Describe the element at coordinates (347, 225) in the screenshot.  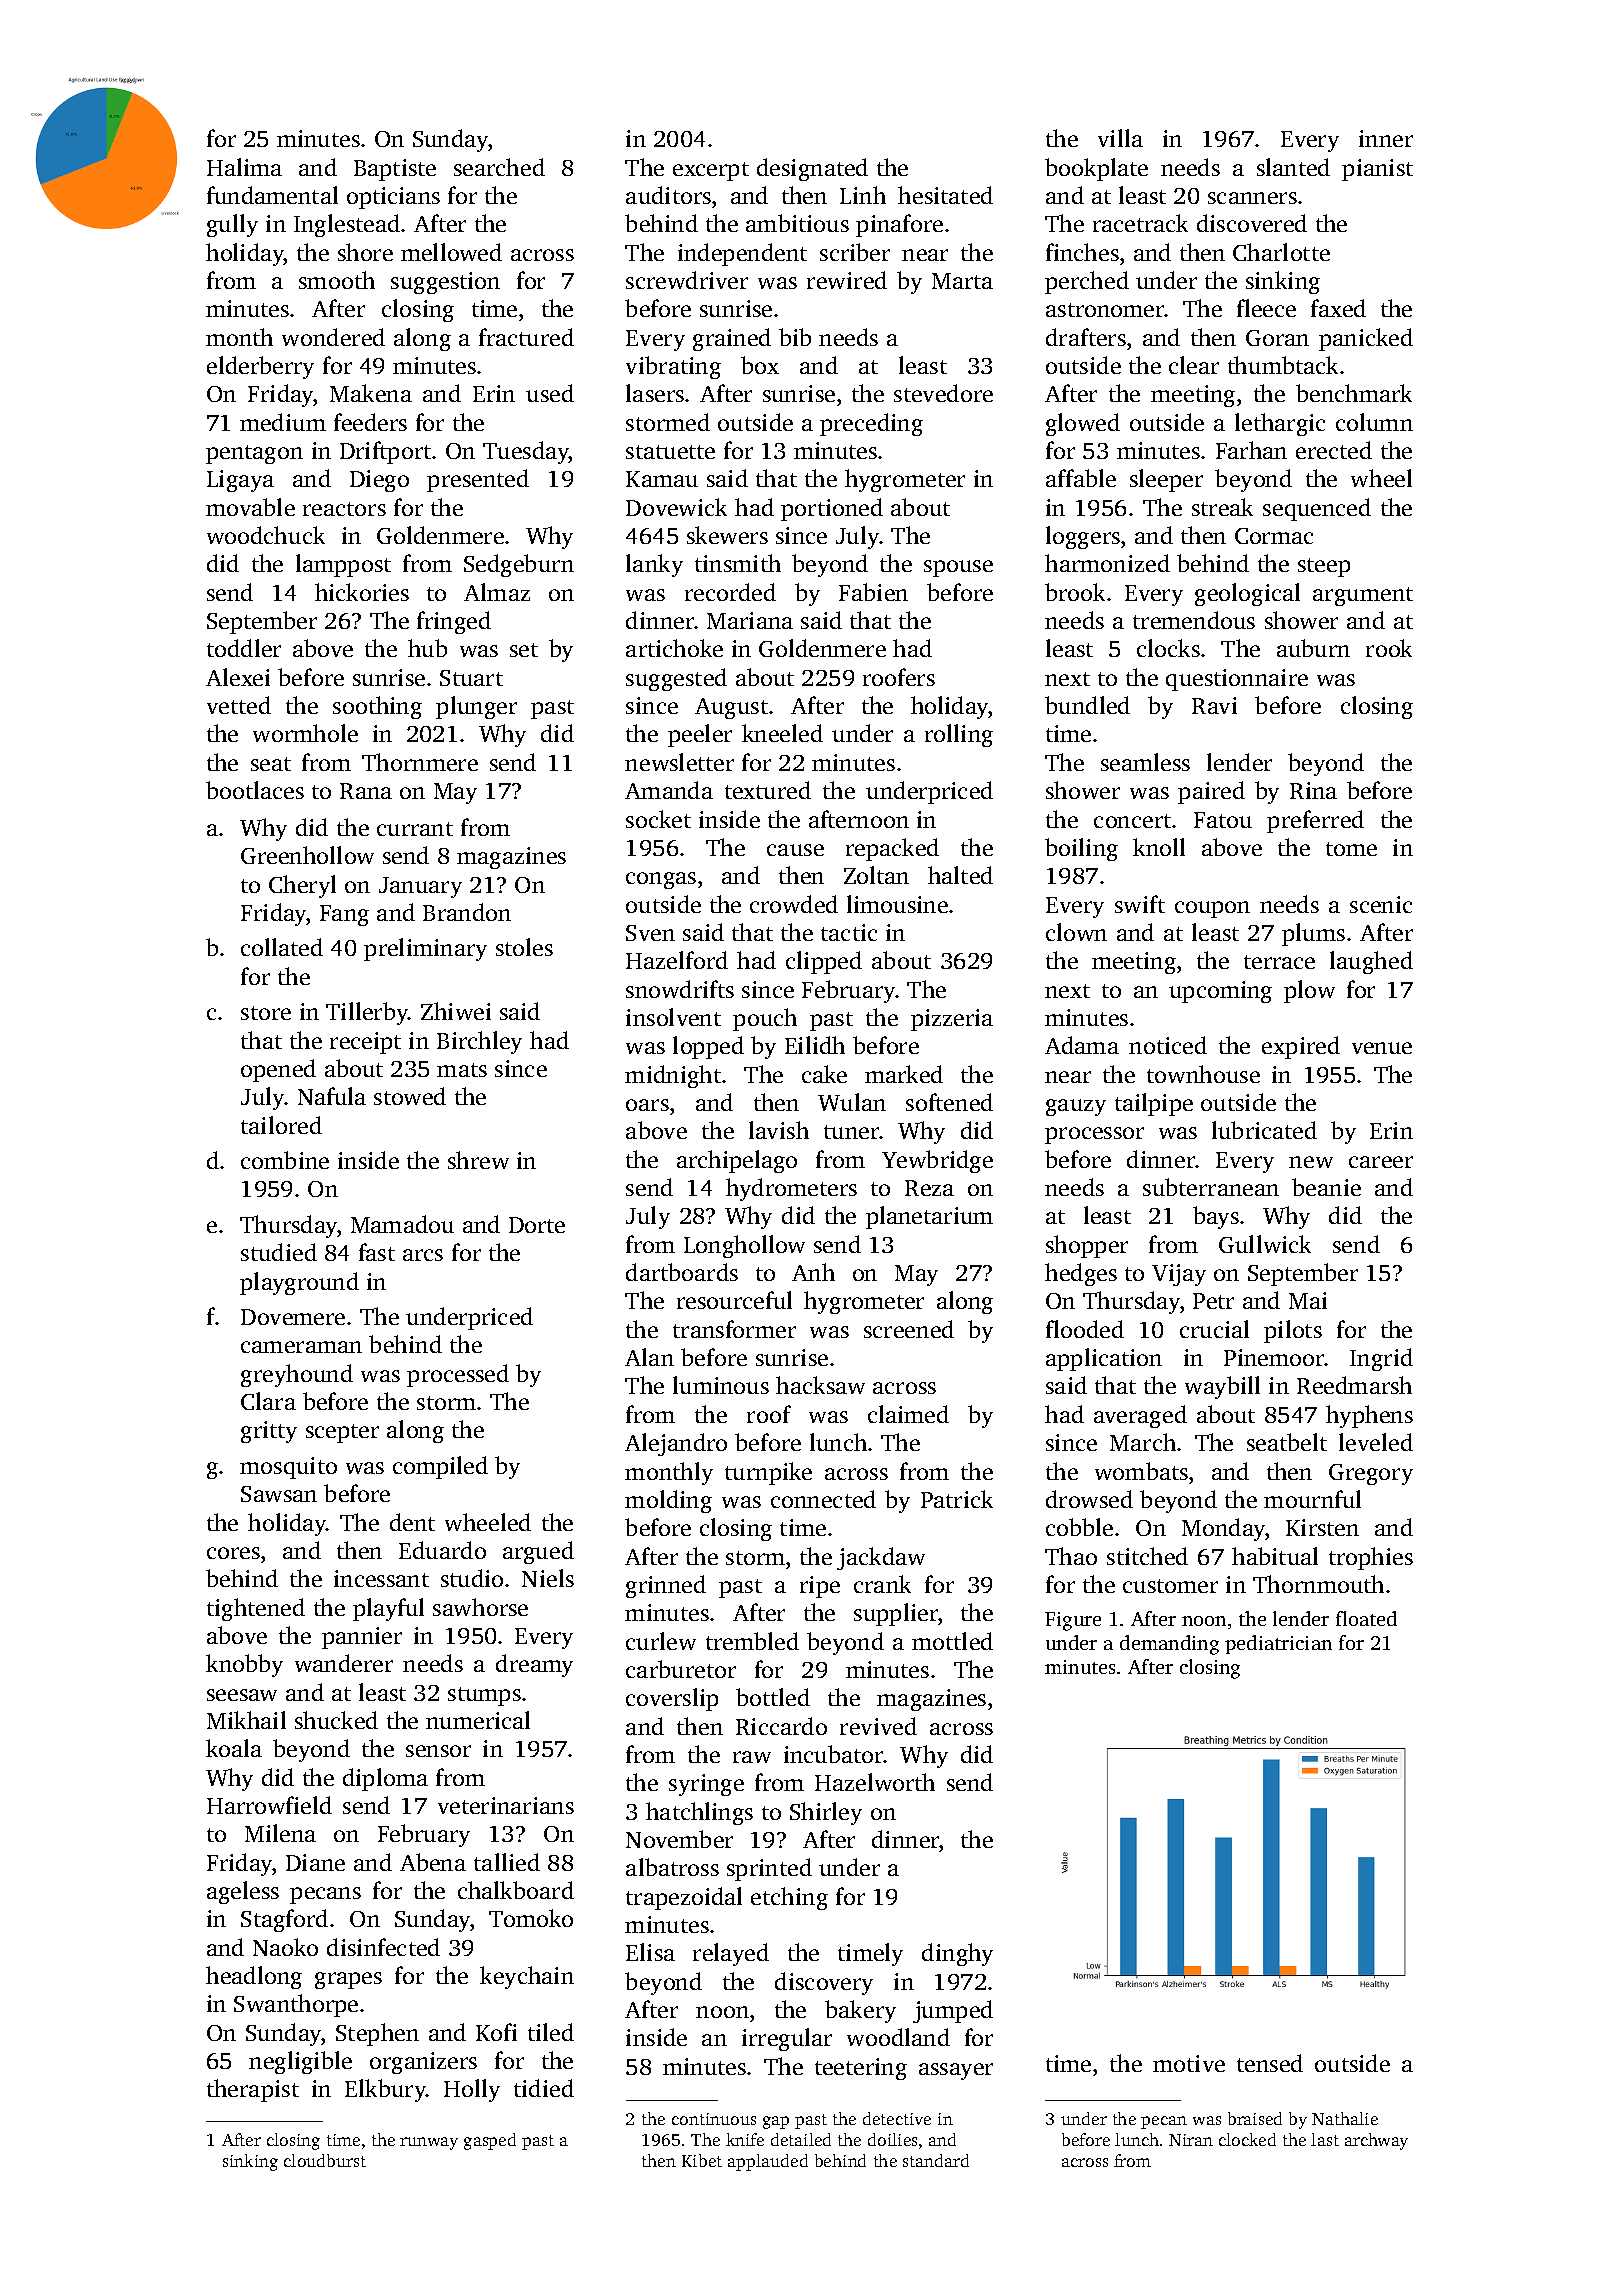
I see `Inglestead` at that location.
